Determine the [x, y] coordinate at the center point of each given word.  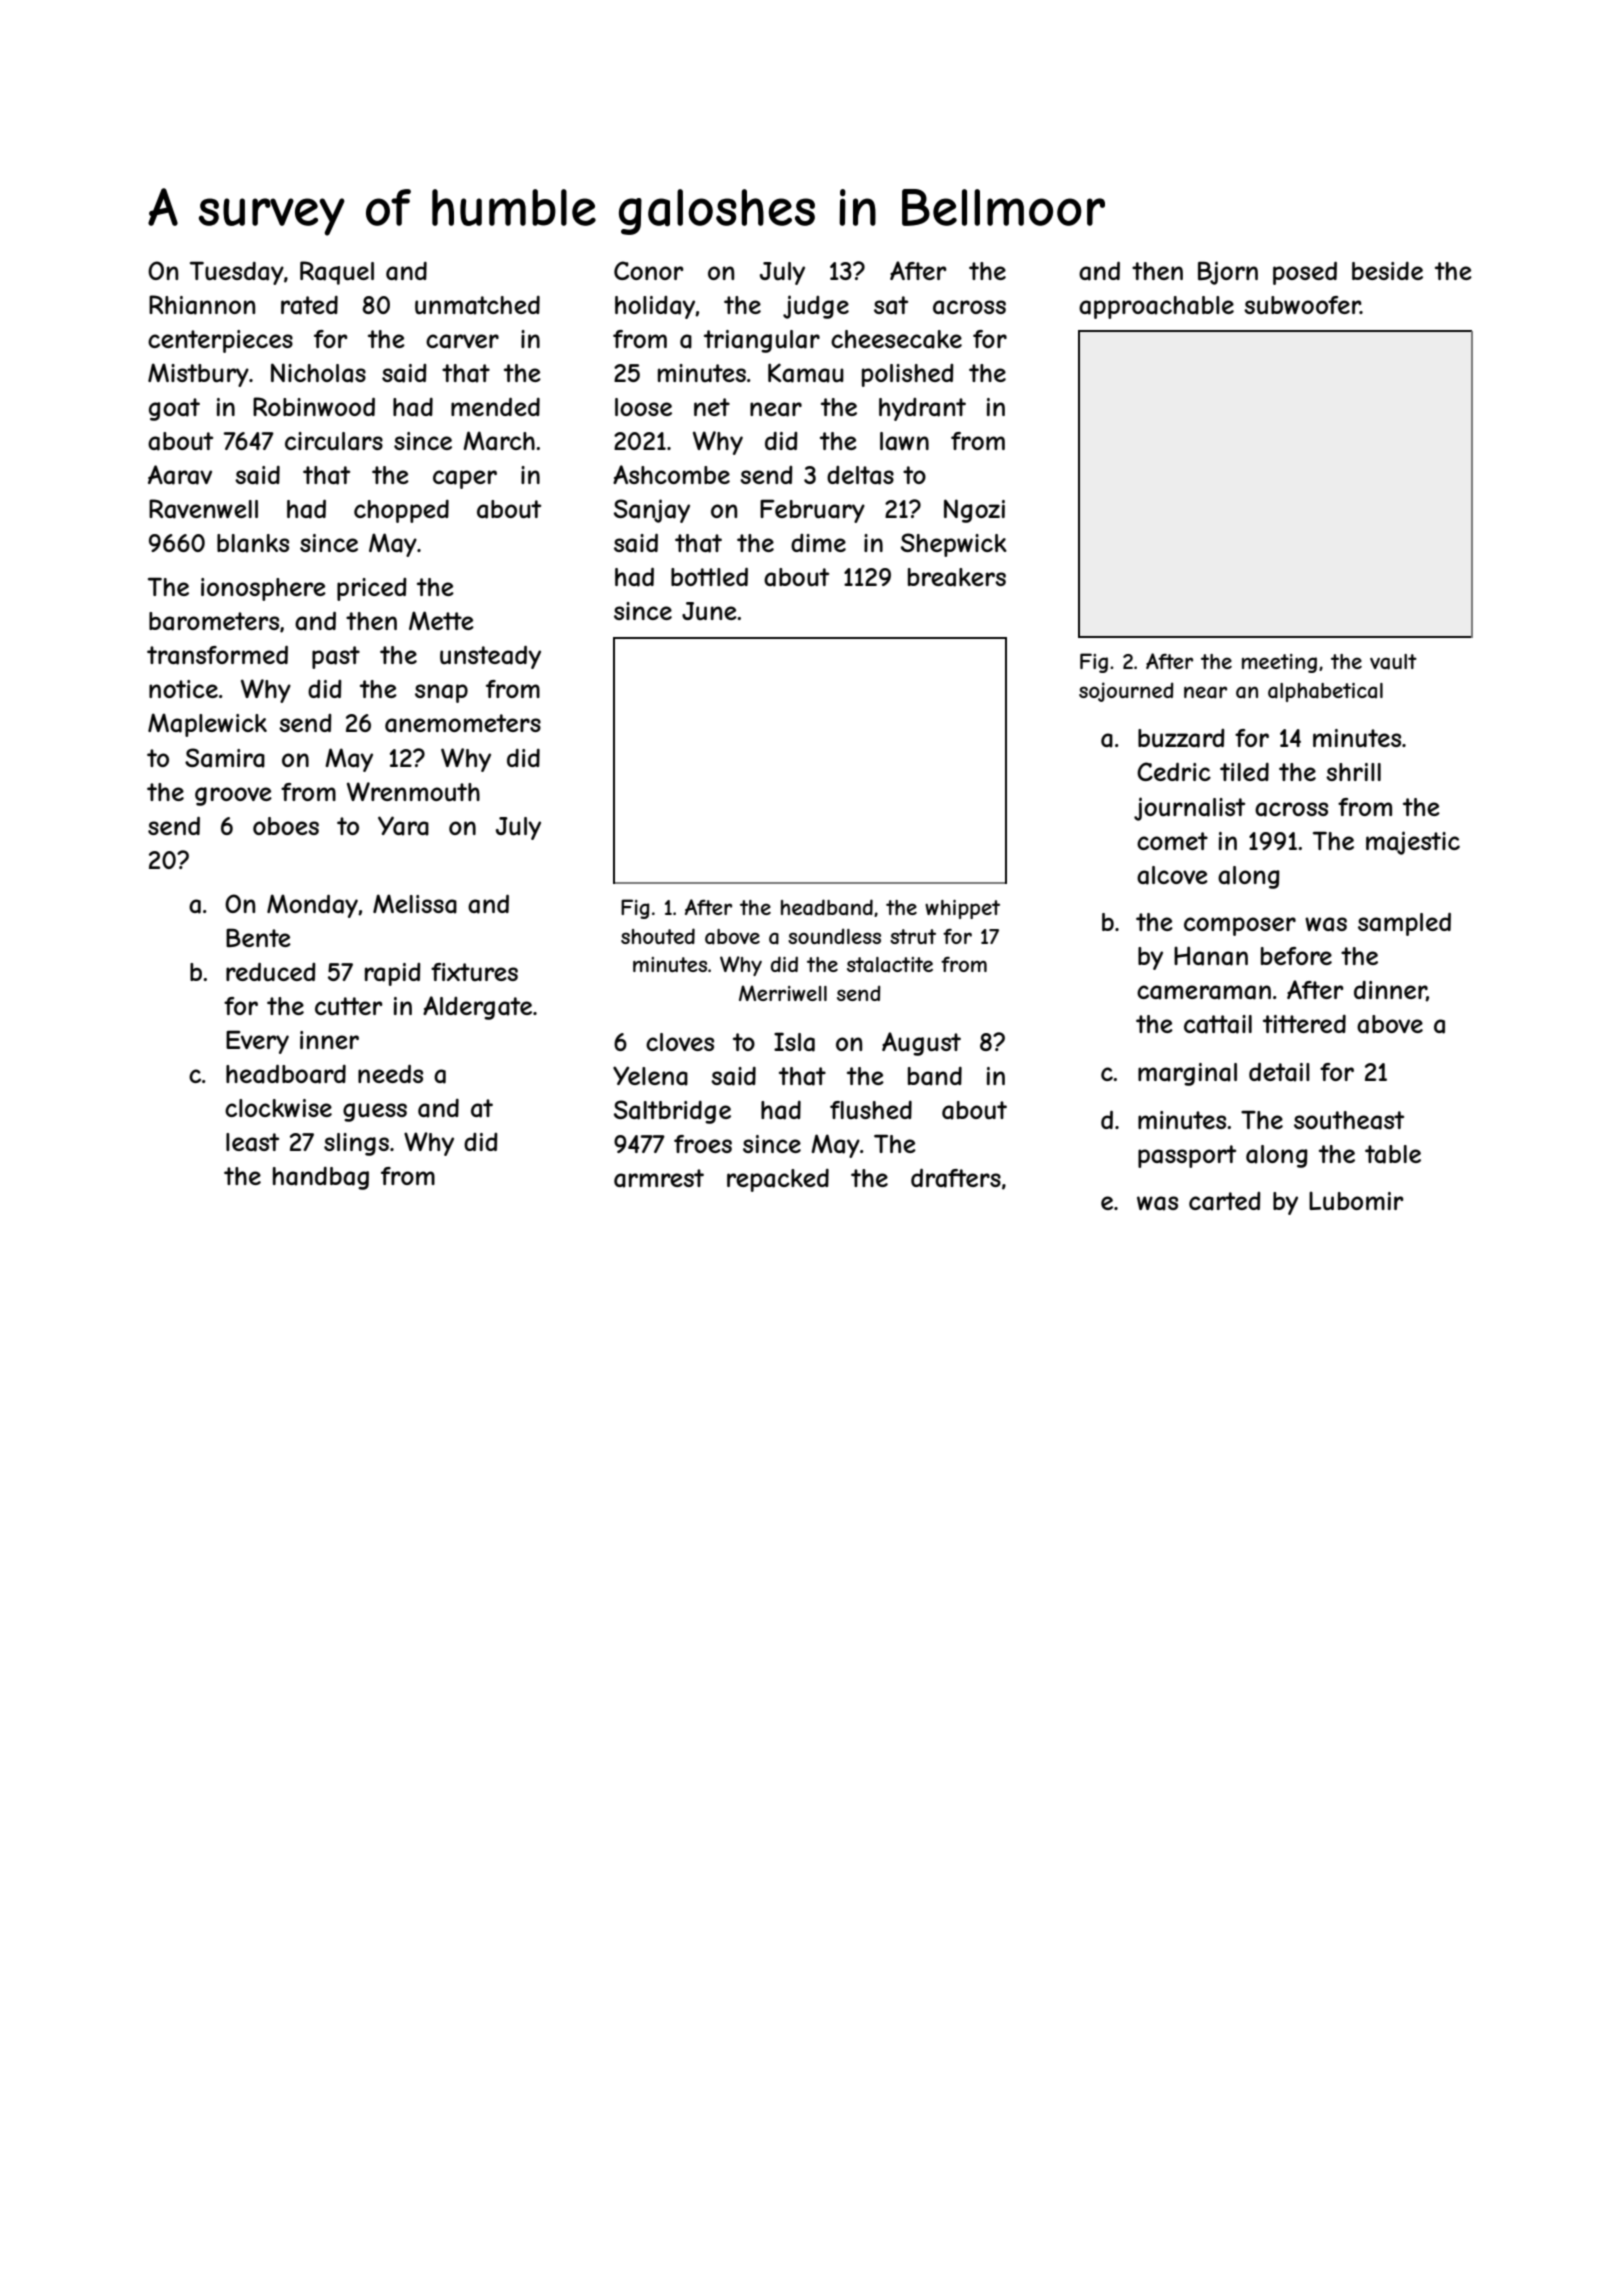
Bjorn [1228, 273]
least [252, 1142]
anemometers [463, 723]
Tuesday [237, 273]
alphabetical [1325, 692]
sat [891, 305]
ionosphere [263, 589]
